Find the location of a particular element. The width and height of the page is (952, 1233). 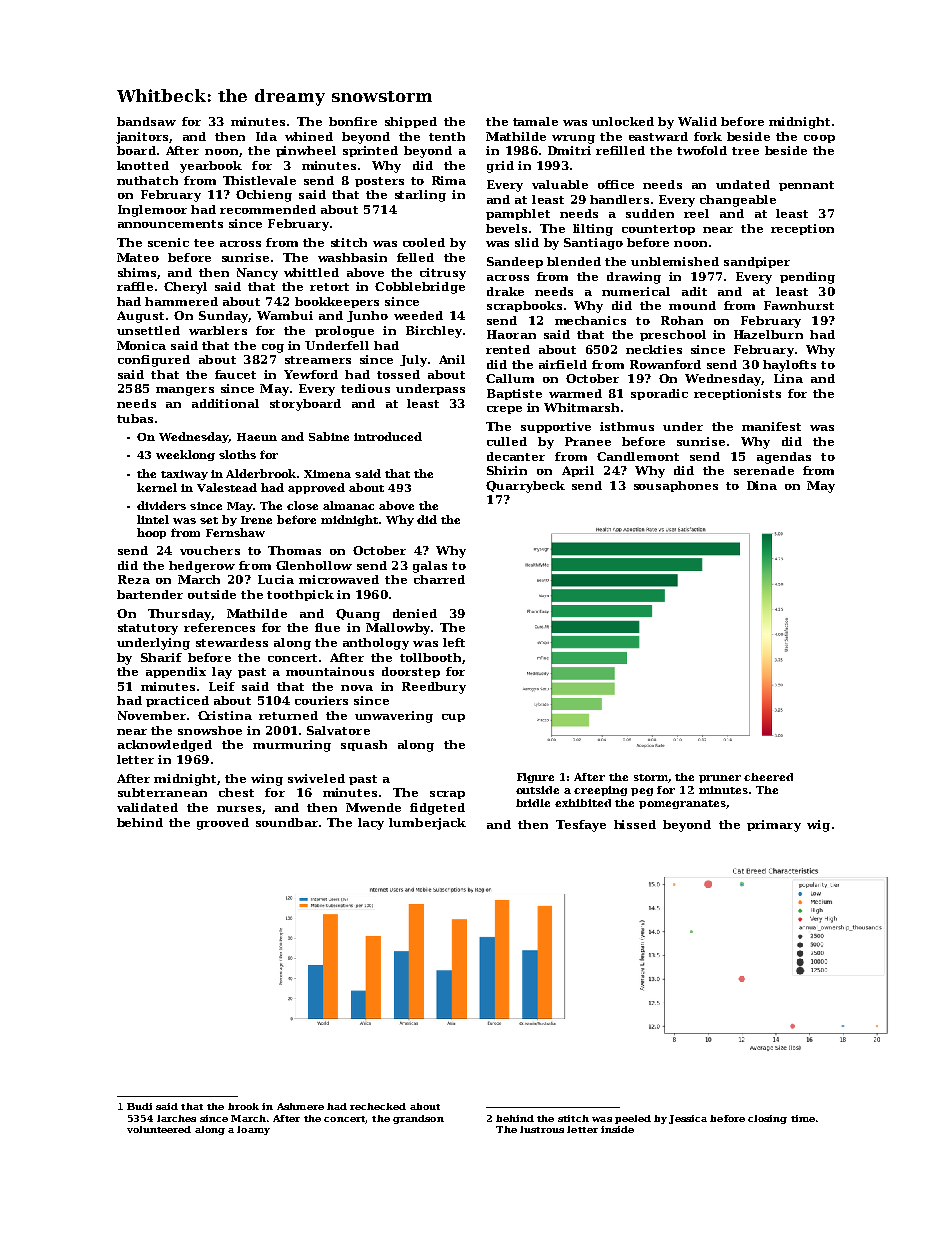

rented is located at coordinates (508, 349).
